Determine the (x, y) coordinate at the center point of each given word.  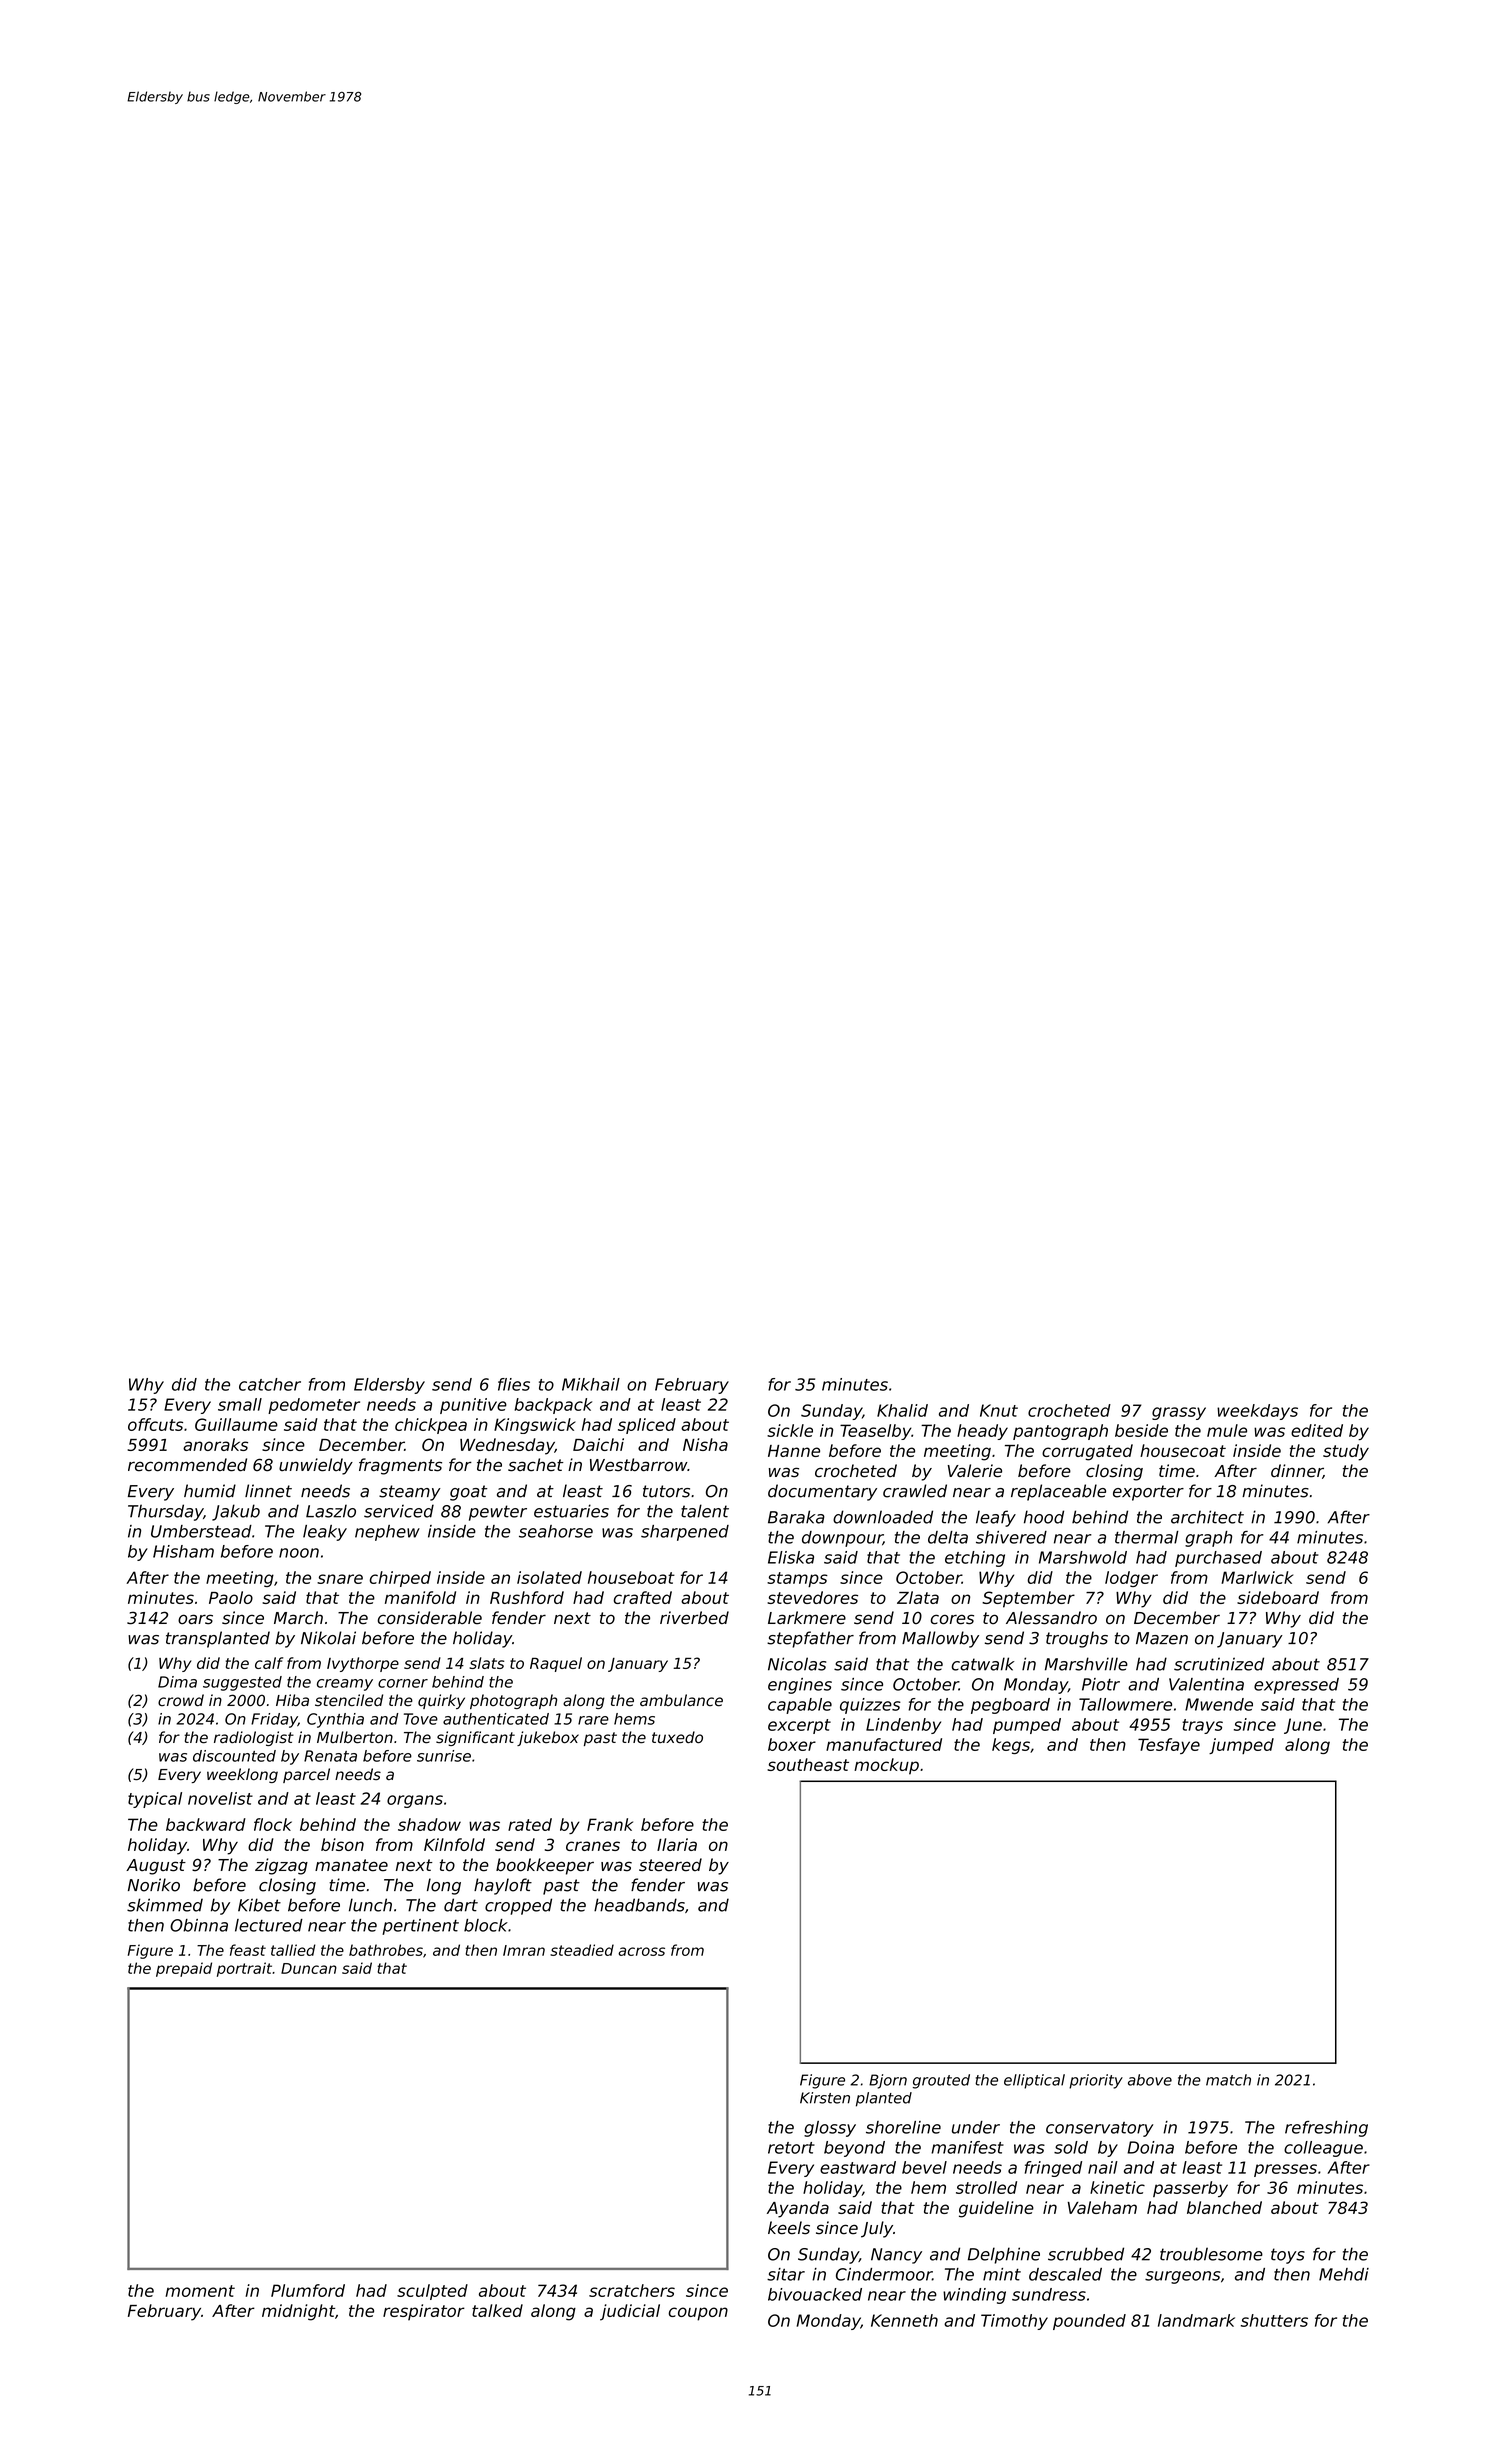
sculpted (432, 2292)
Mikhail (591, 1384)
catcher (270, 1384)
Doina (1150, 2147)
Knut (999, 1410)
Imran (524, 1950)
